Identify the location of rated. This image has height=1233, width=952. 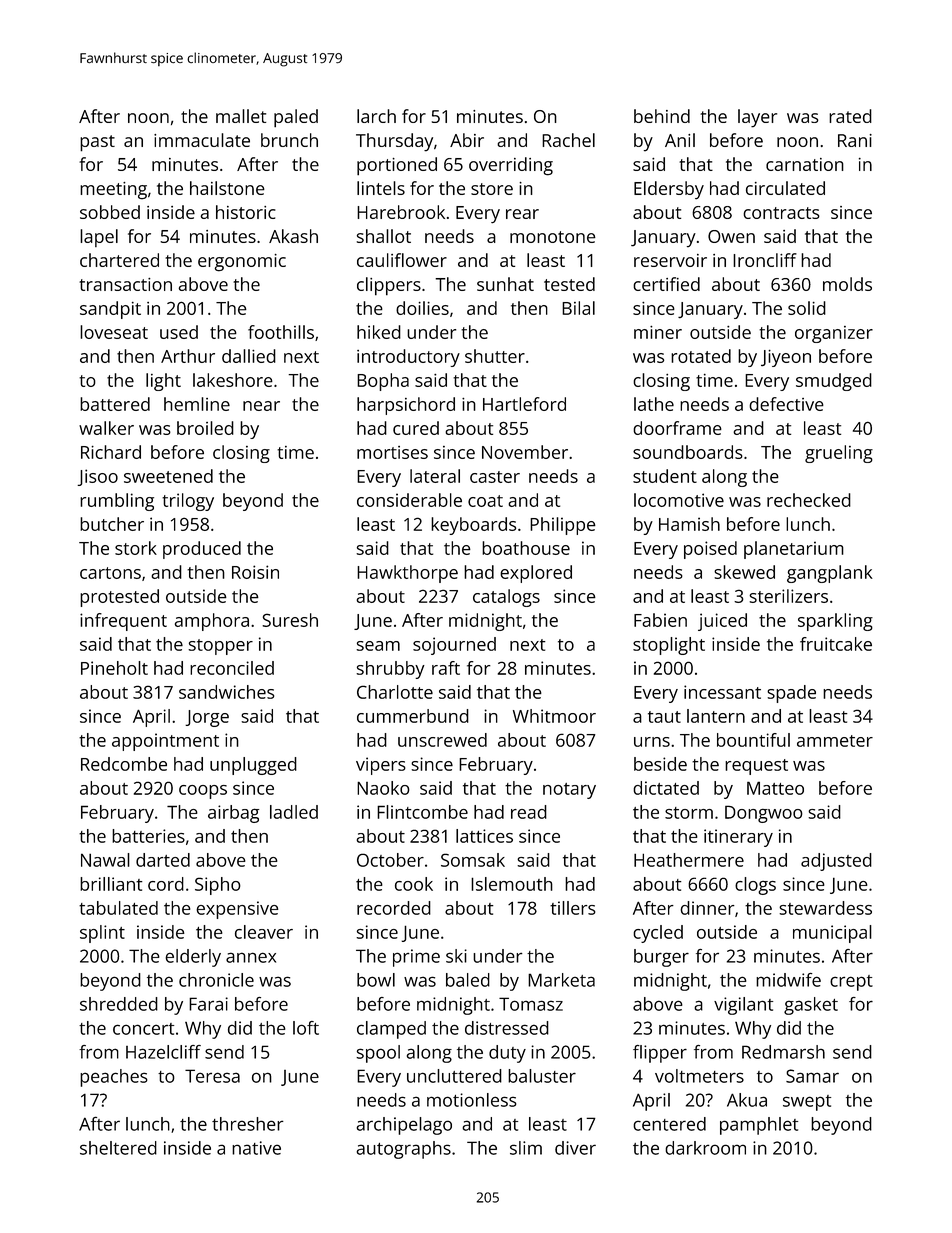
(850, 116).
